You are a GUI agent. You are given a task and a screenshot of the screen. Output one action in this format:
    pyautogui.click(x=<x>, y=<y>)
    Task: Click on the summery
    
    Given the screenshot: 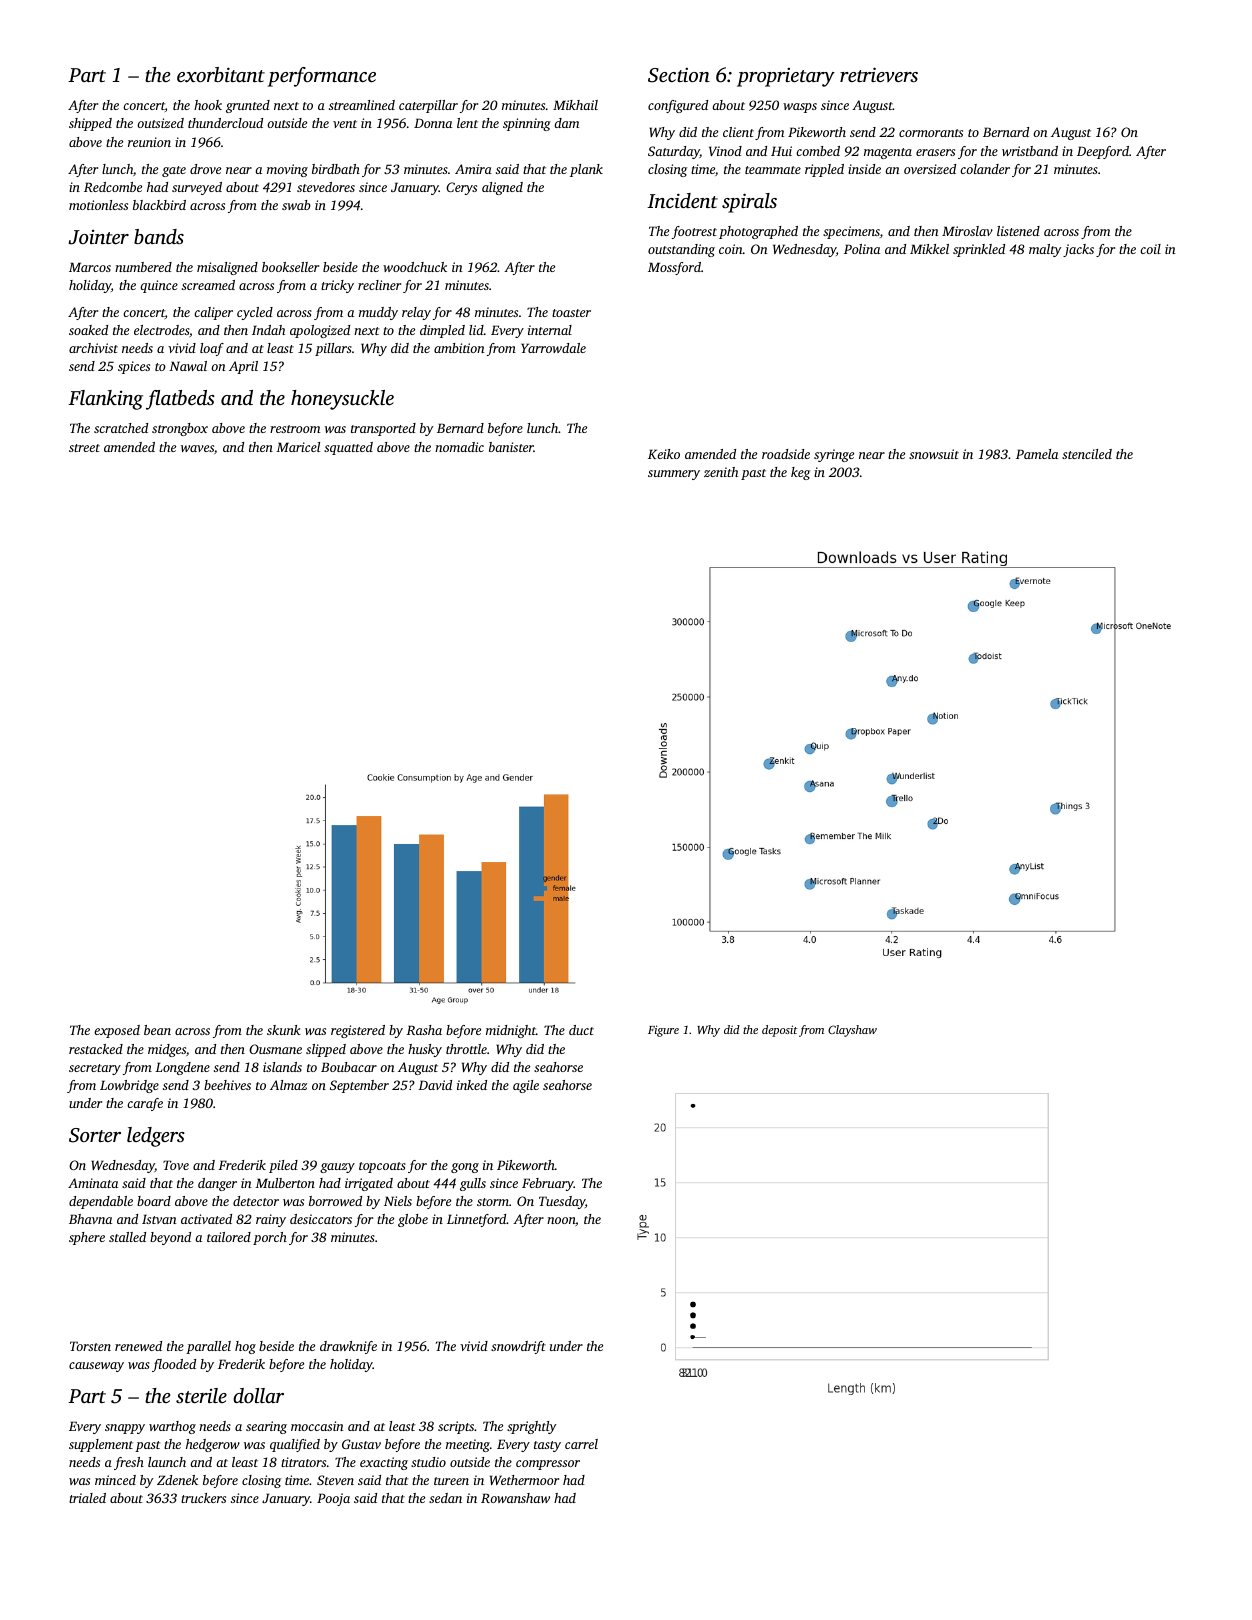 What is the action you would take?
    pyautogui.click(x=674, y=475)
